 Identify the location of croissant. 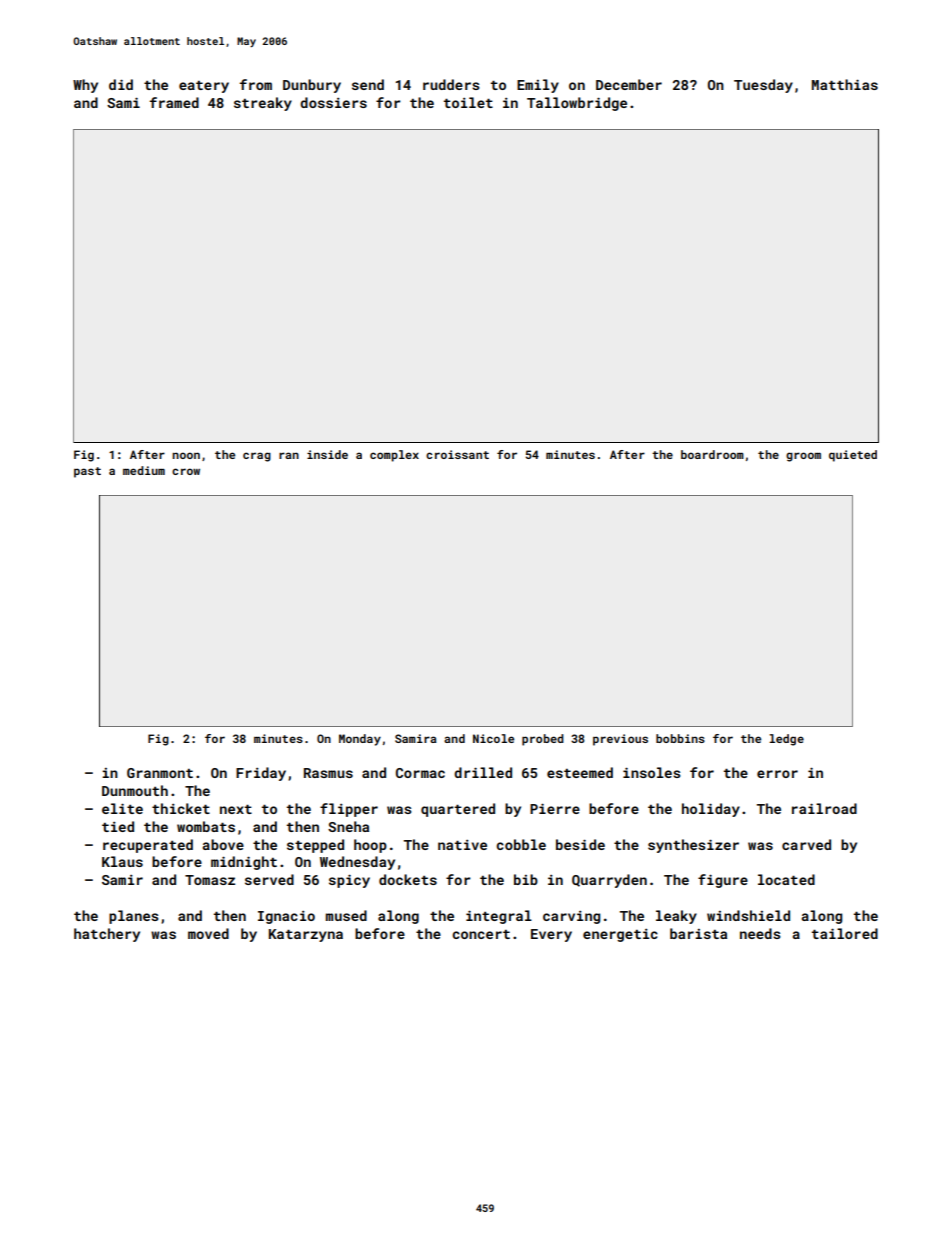
(457, 454).
